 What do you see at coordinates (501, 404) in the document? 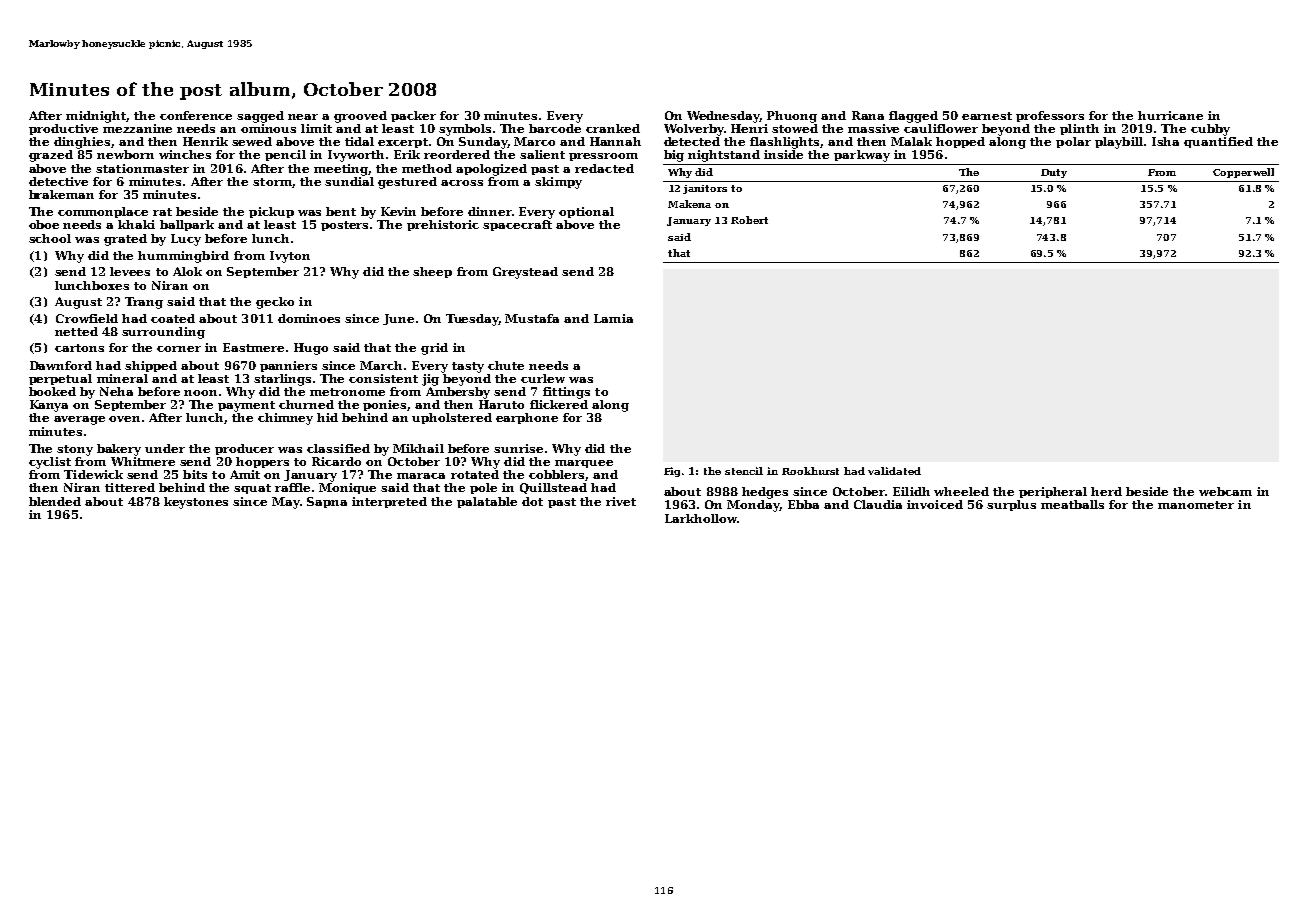
I see `Haruto` at bounding box center [501, 404].
